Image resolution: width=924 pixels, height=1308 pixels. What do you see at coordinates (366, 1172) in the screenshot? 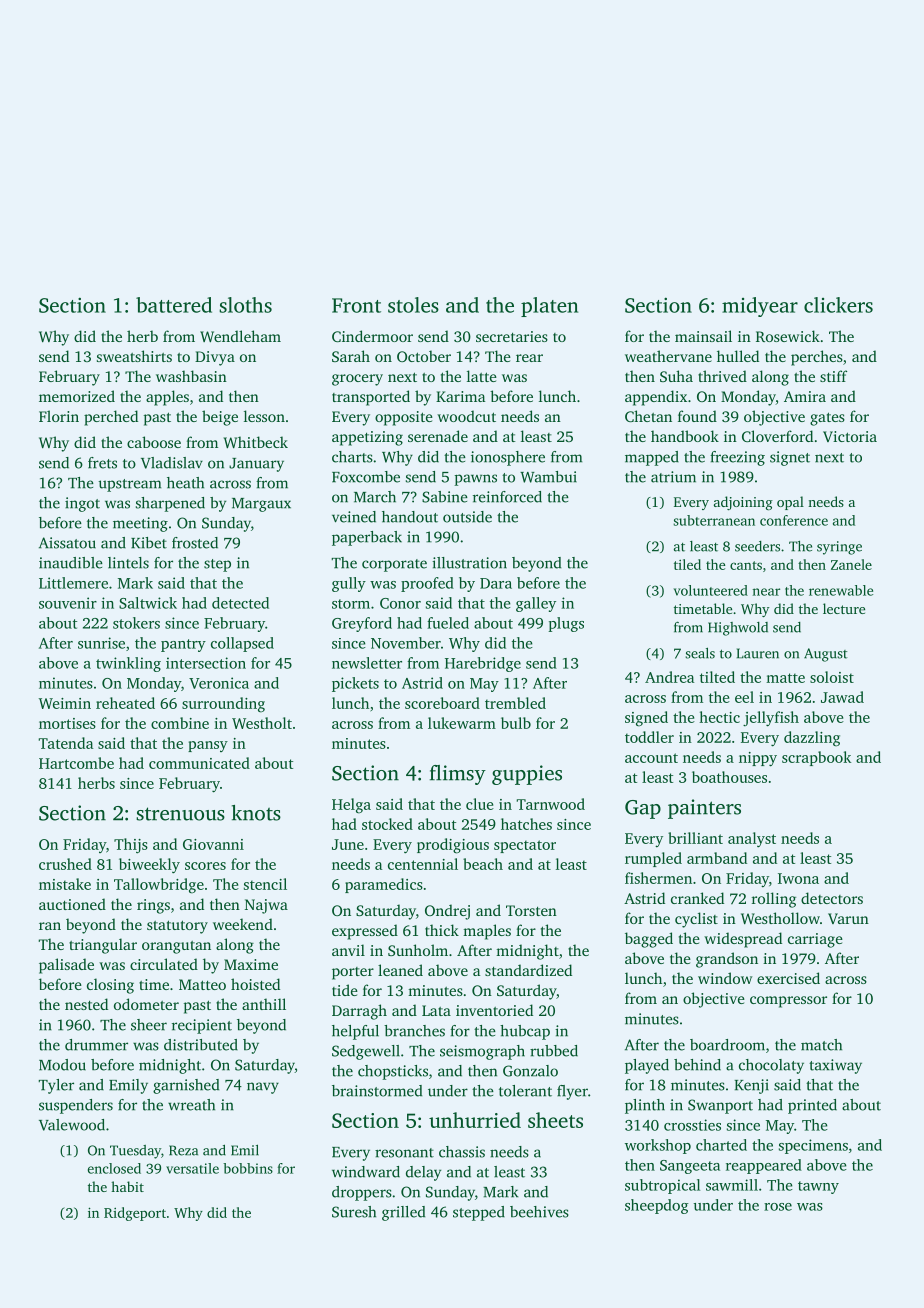
I see `windward` at bounding box center [366, 1172].
